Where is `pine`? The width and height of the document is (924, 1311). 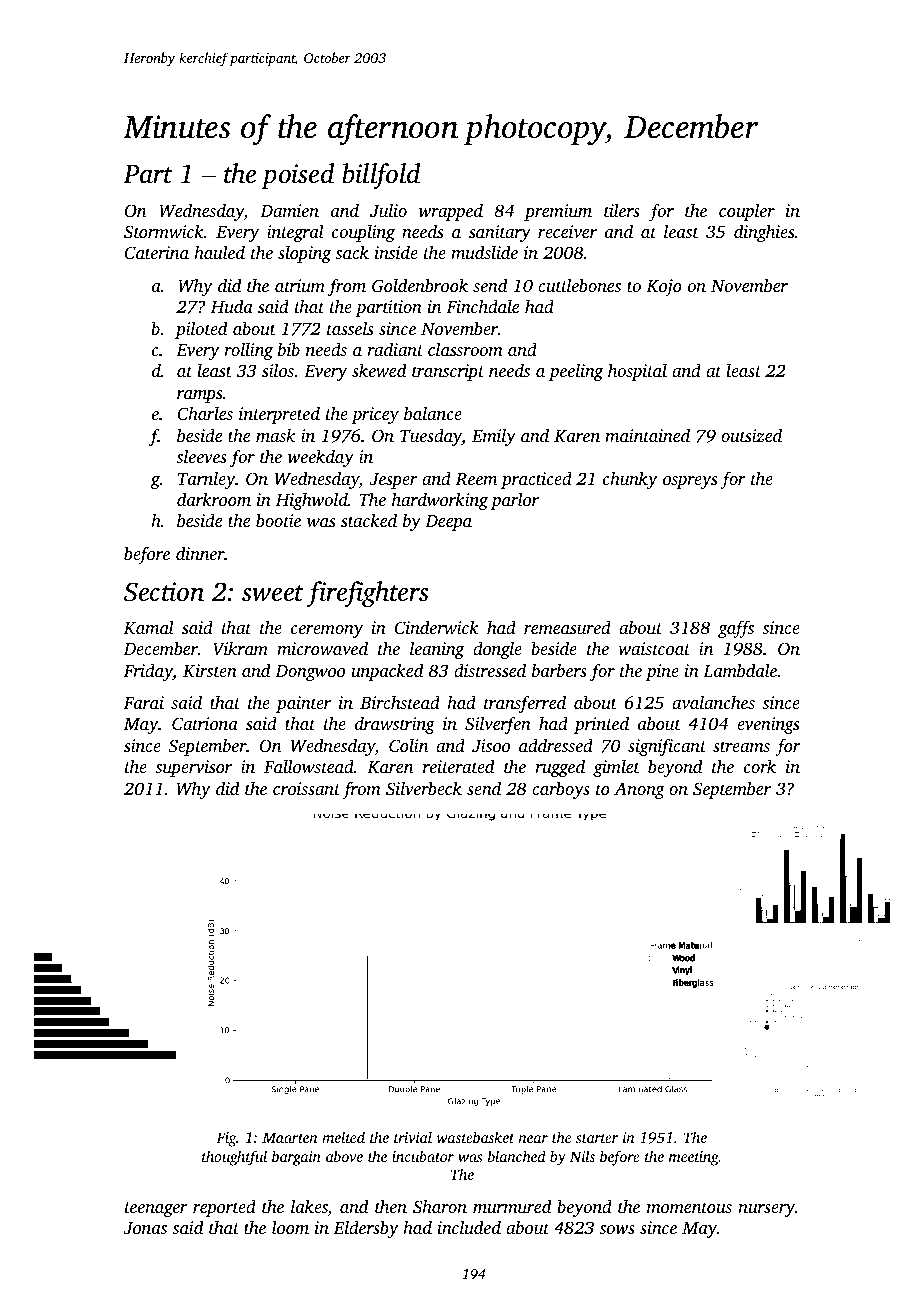
pine is located at coordinates (662, 672).
